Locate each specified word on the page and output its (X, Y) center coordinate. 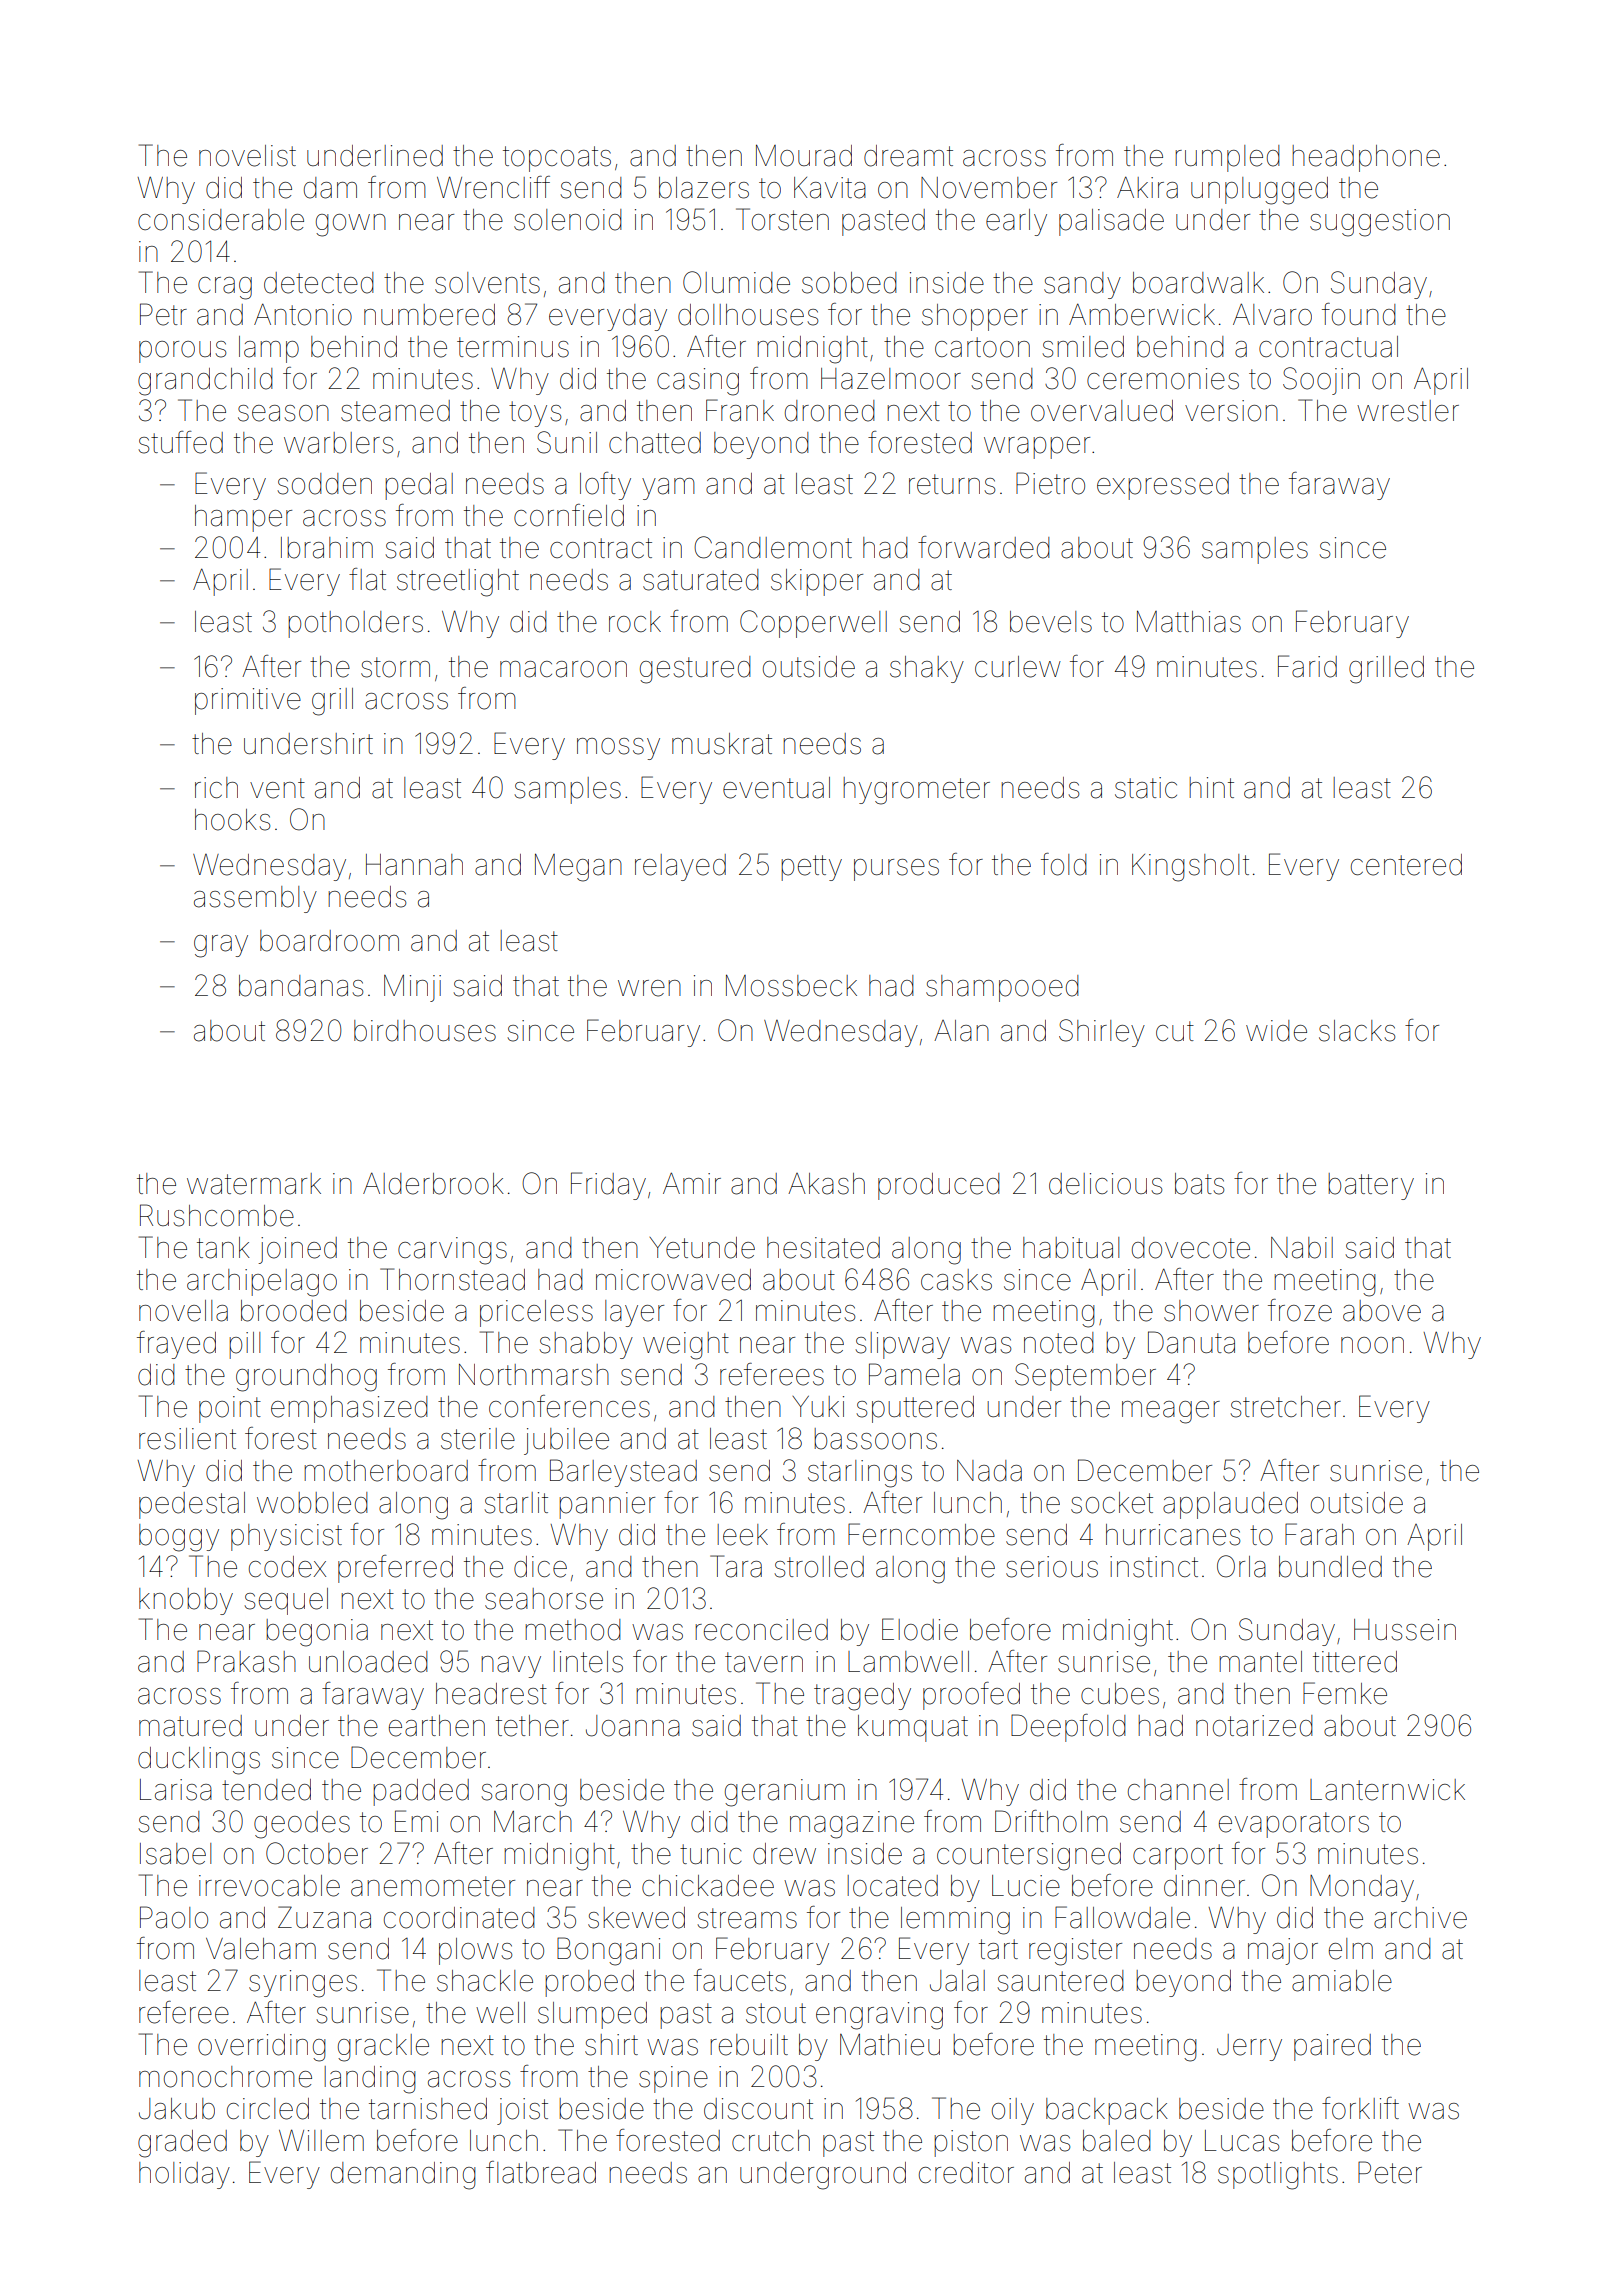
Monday (1362, 1888)
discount (758, 2109)
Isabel (175, 1854)
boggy (179, 1538)
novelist (247, 156)
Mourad (804, 155)
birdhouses (425, 1031)
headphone (1366, 158)
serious (1052, 1567)
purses (896, 870)
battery (1371, 1186)
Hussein (1405, 1630)
